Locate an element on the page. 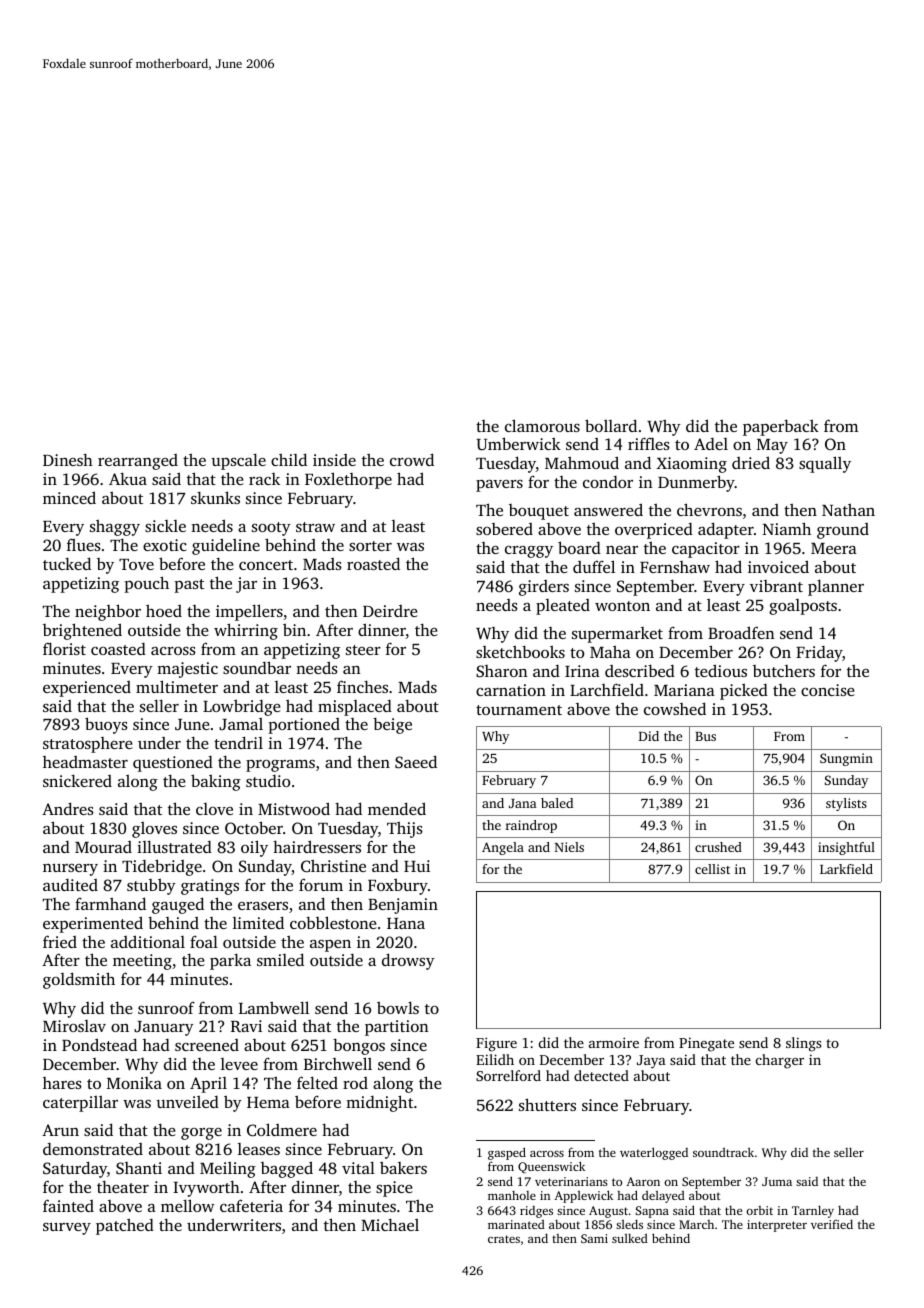 The width and height of the image is (924, 1308). squally is located at coordinates (825, 464).
